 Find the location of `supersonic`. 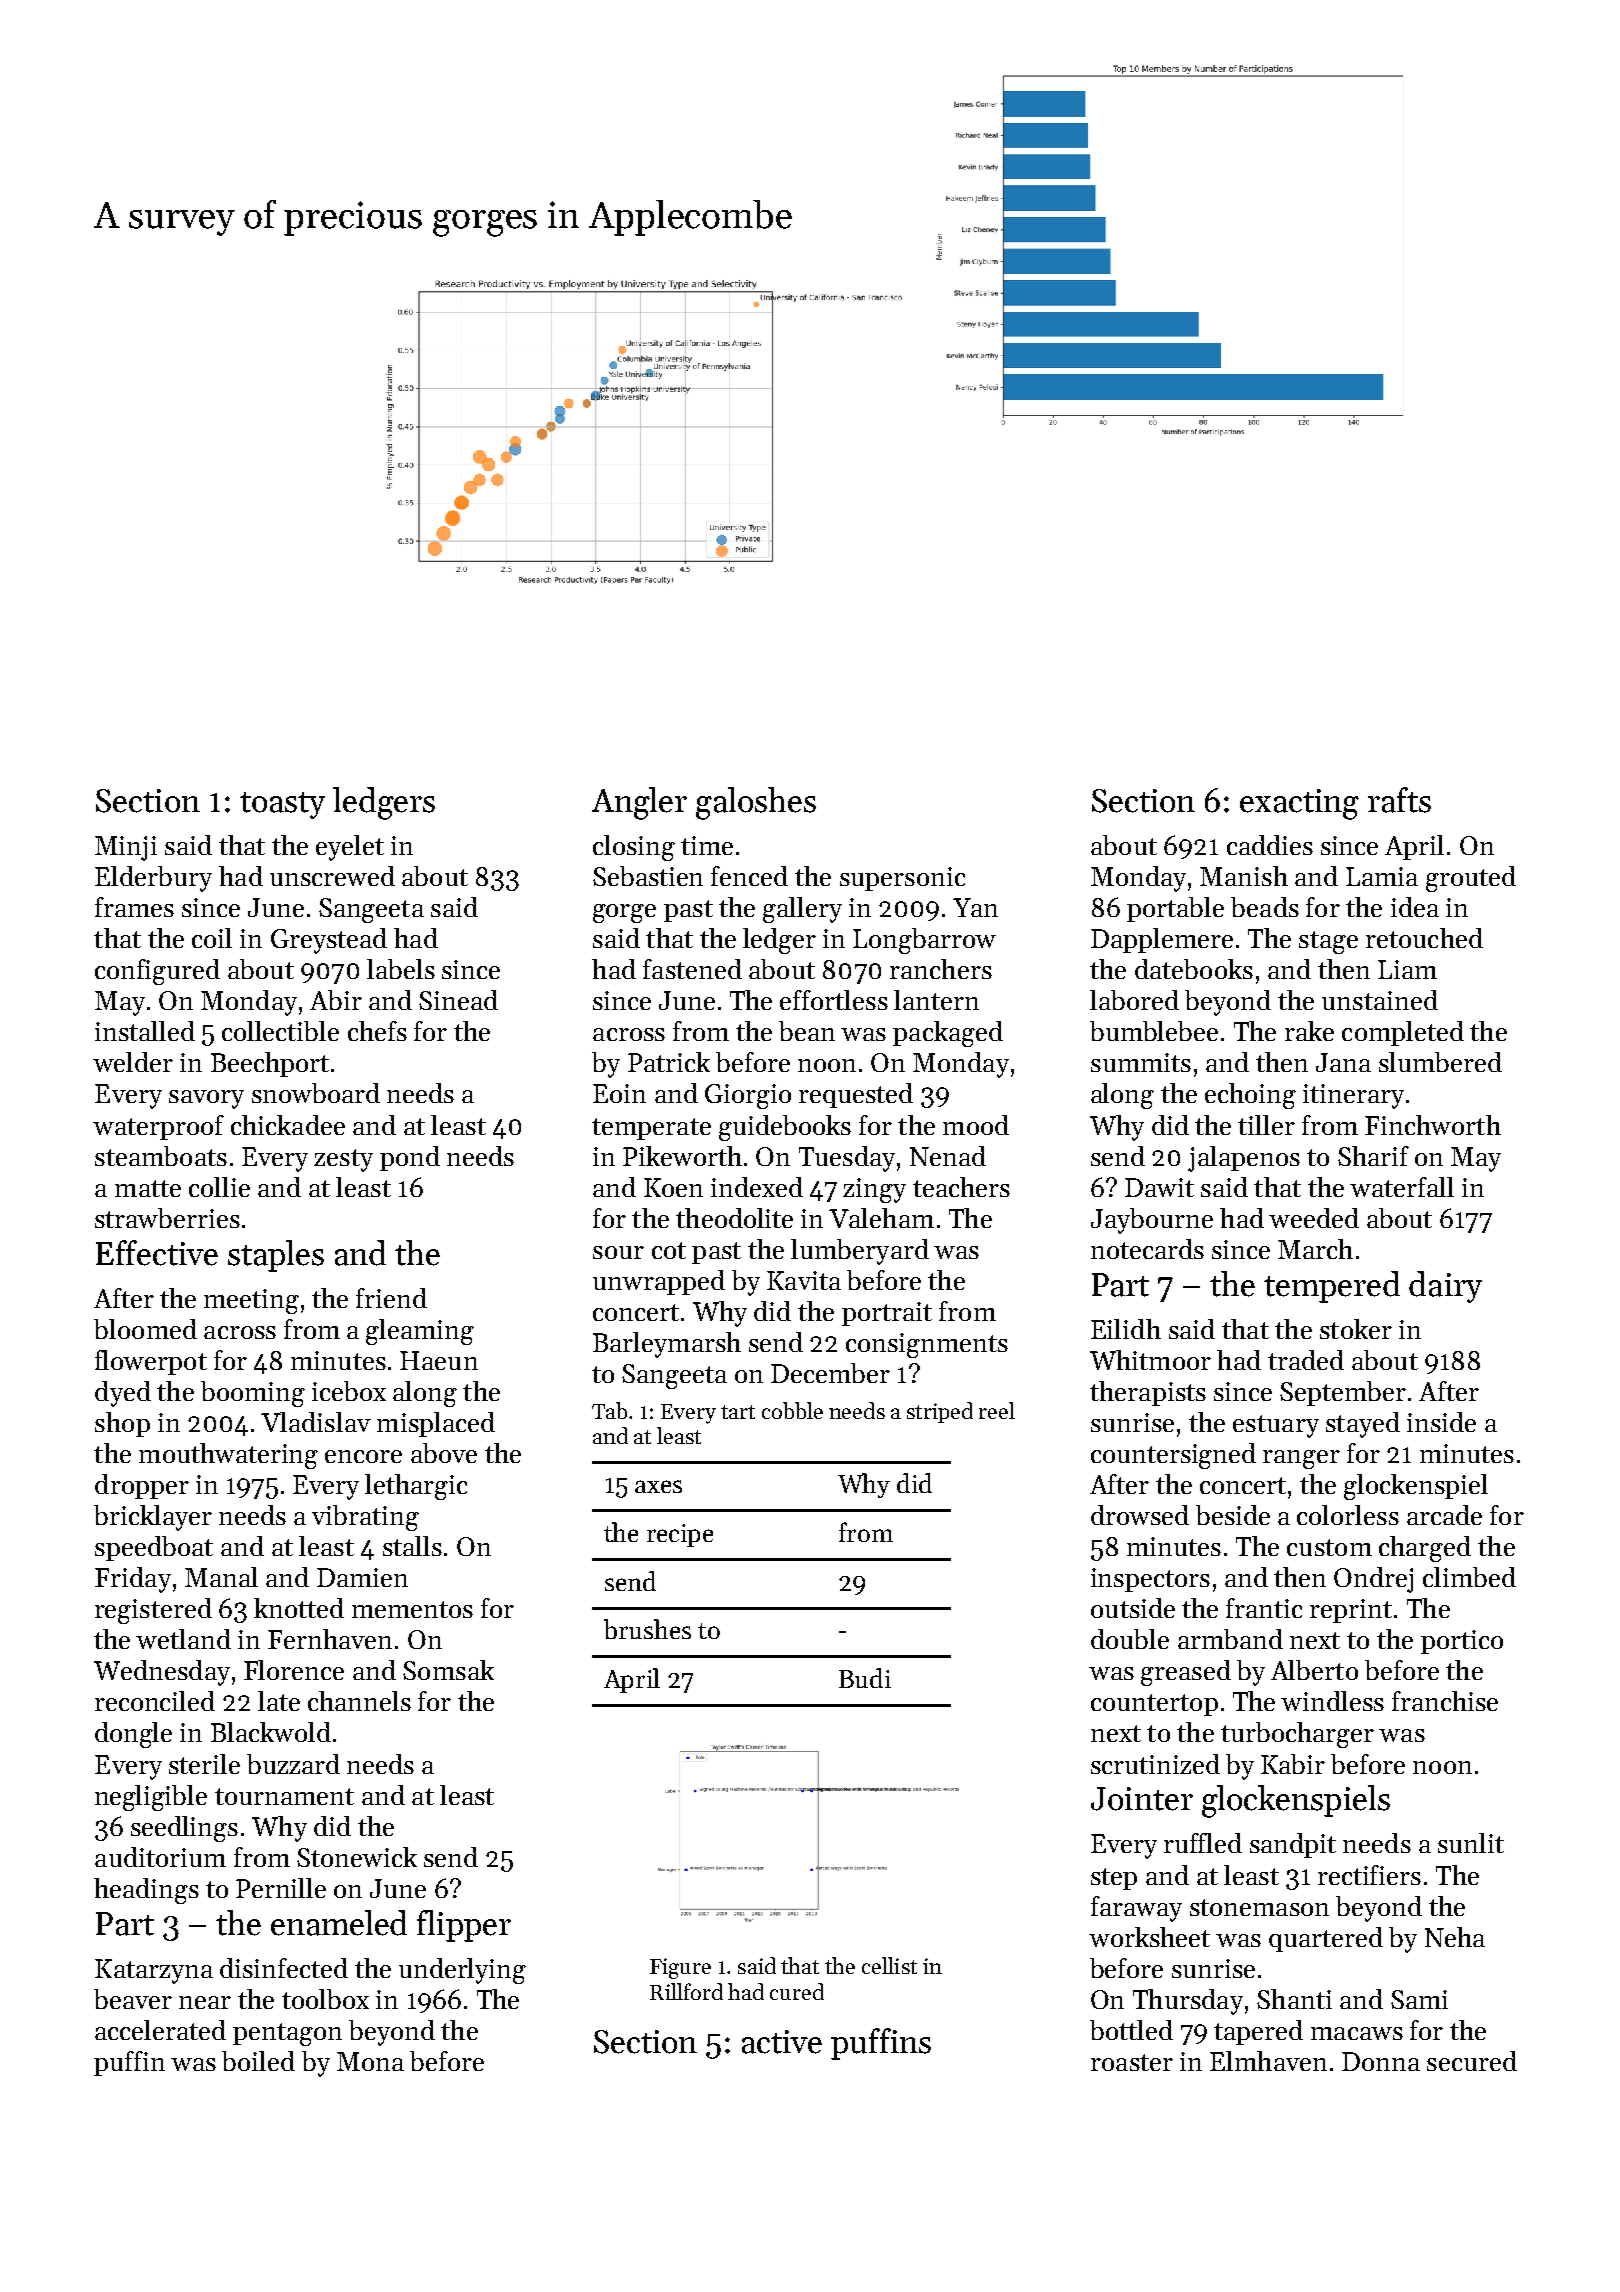

supersonic is located at coordinates (902, 879).
